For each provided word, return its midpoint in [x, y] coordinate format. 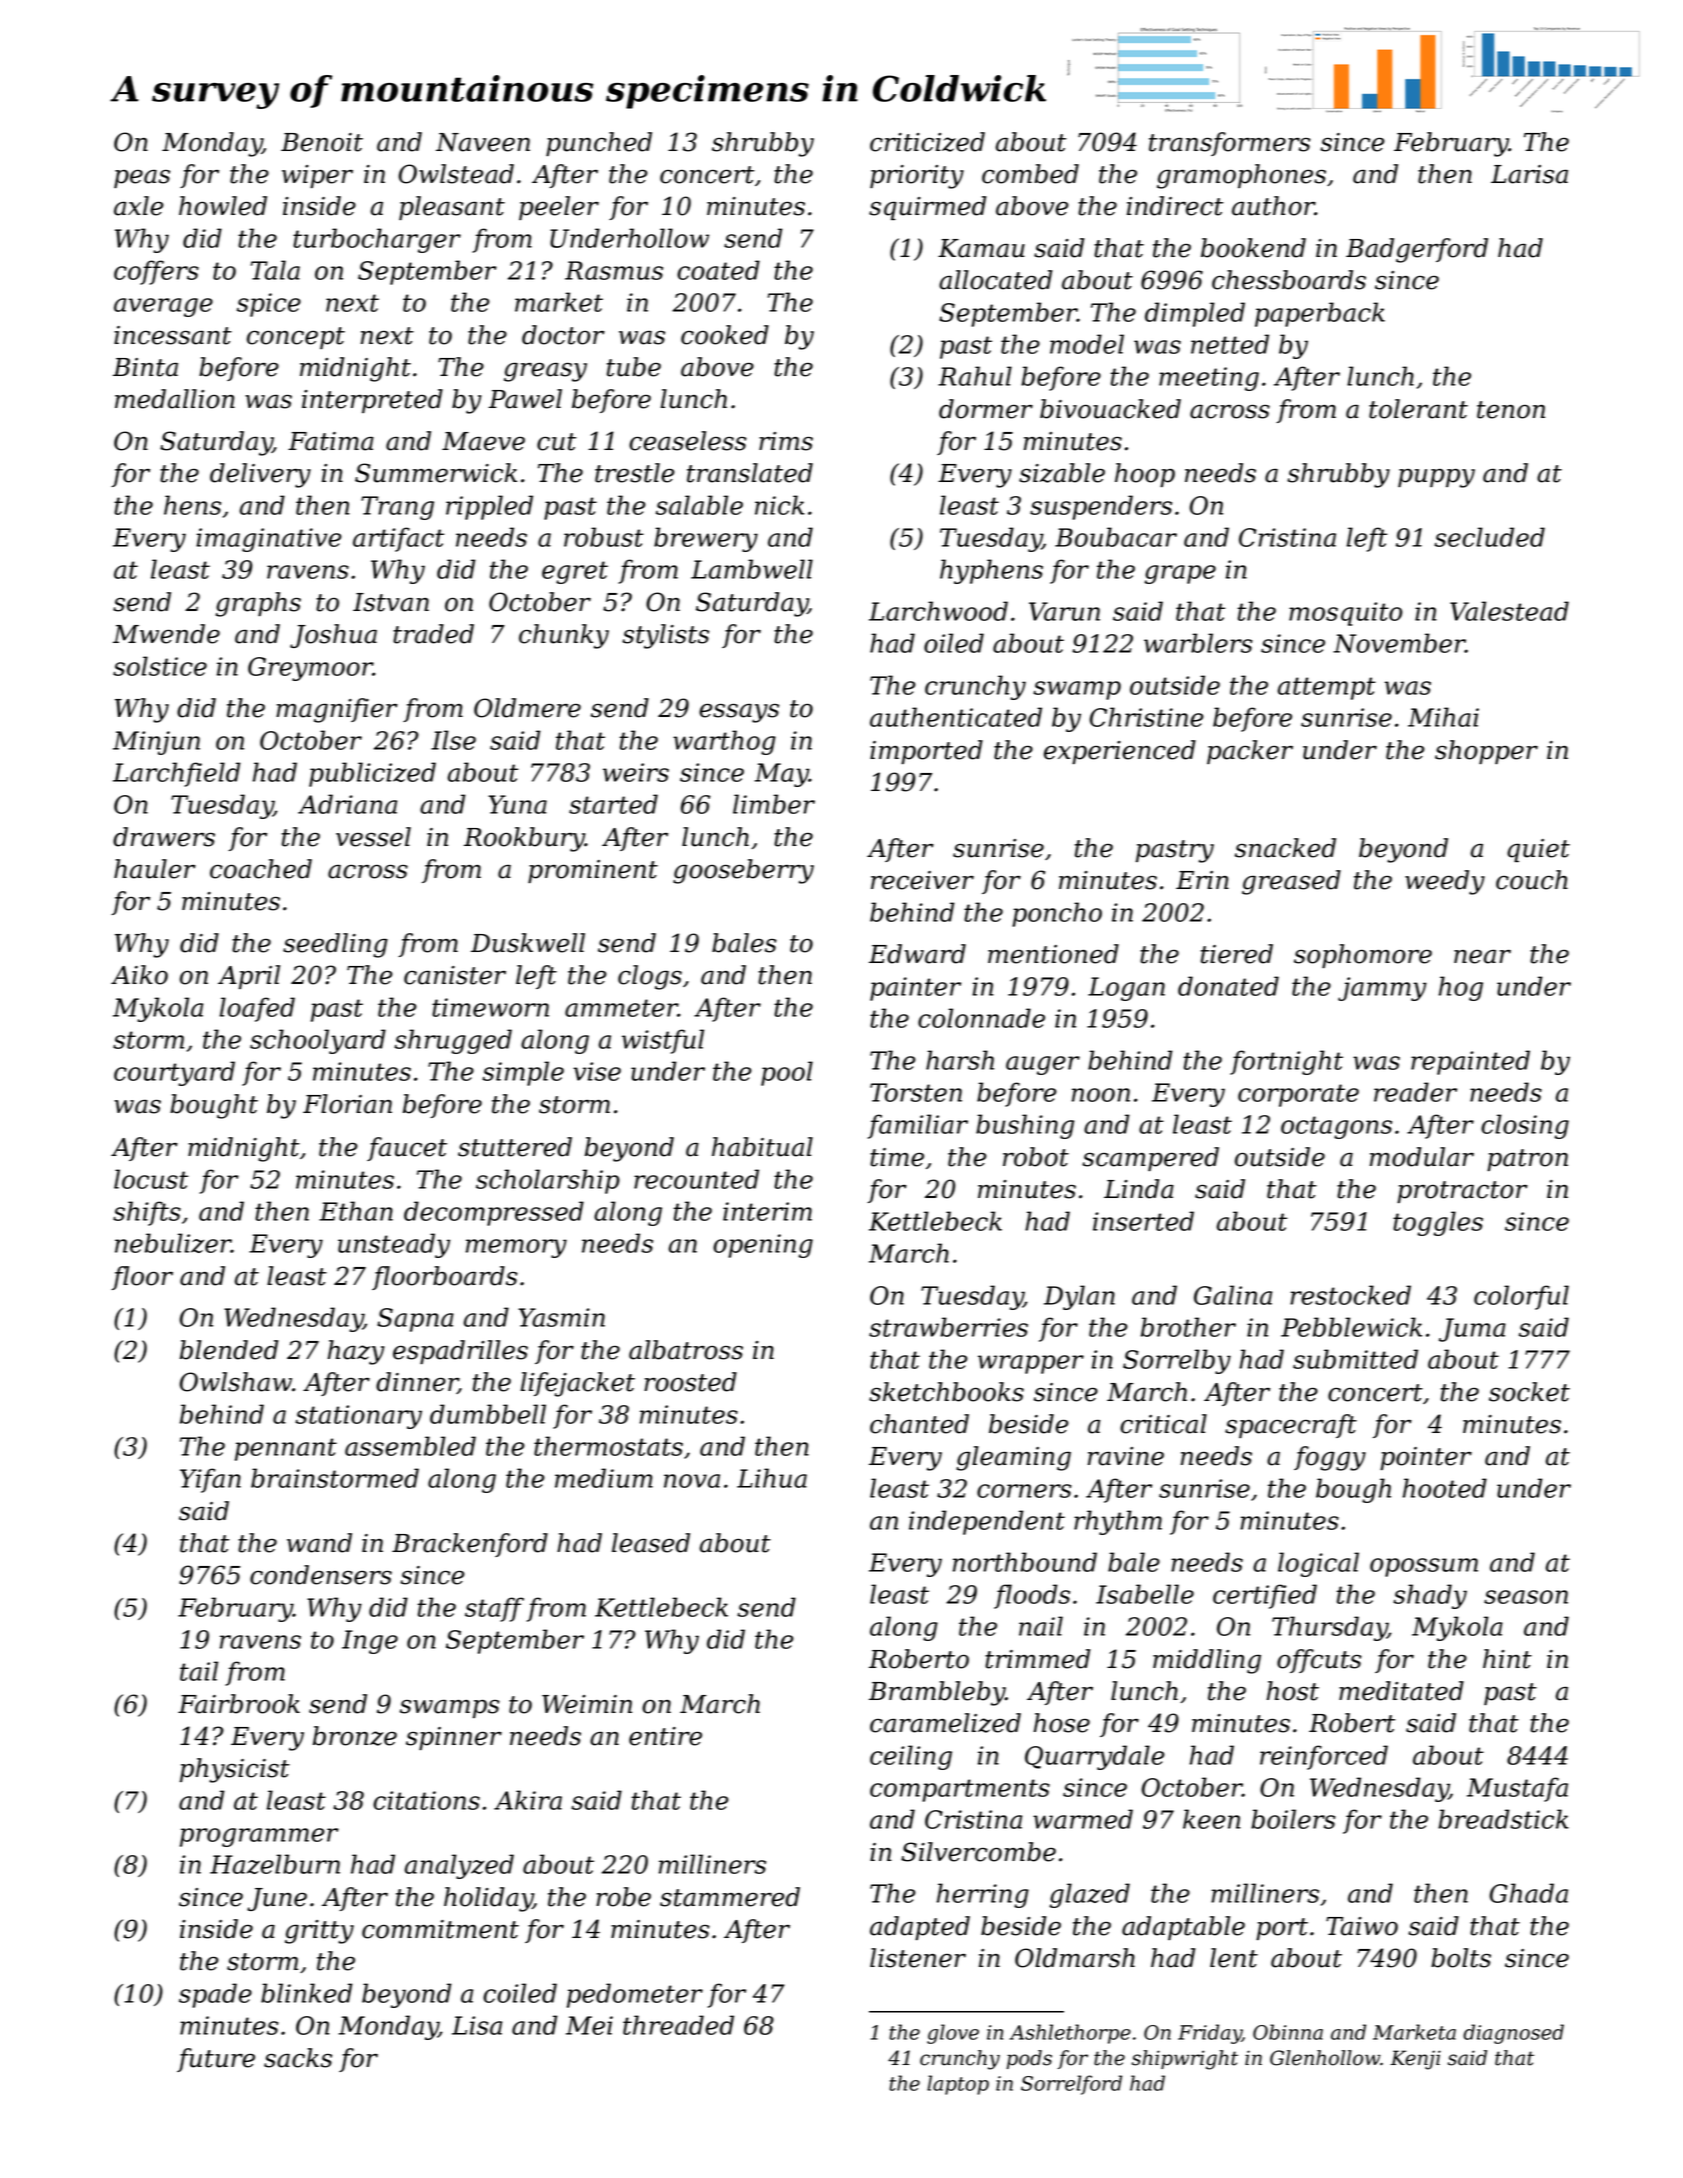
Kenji [1415, 2060]
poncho [1057, 914]
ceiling [911, 1757]
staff [494, 1609]
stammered [730, 1897]
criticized [927, 142]
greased [1291, 882]
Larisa [1529, 174]
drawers [164, 837]
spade [215, 1995]
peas [142, 179]
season [1526, 1597]
